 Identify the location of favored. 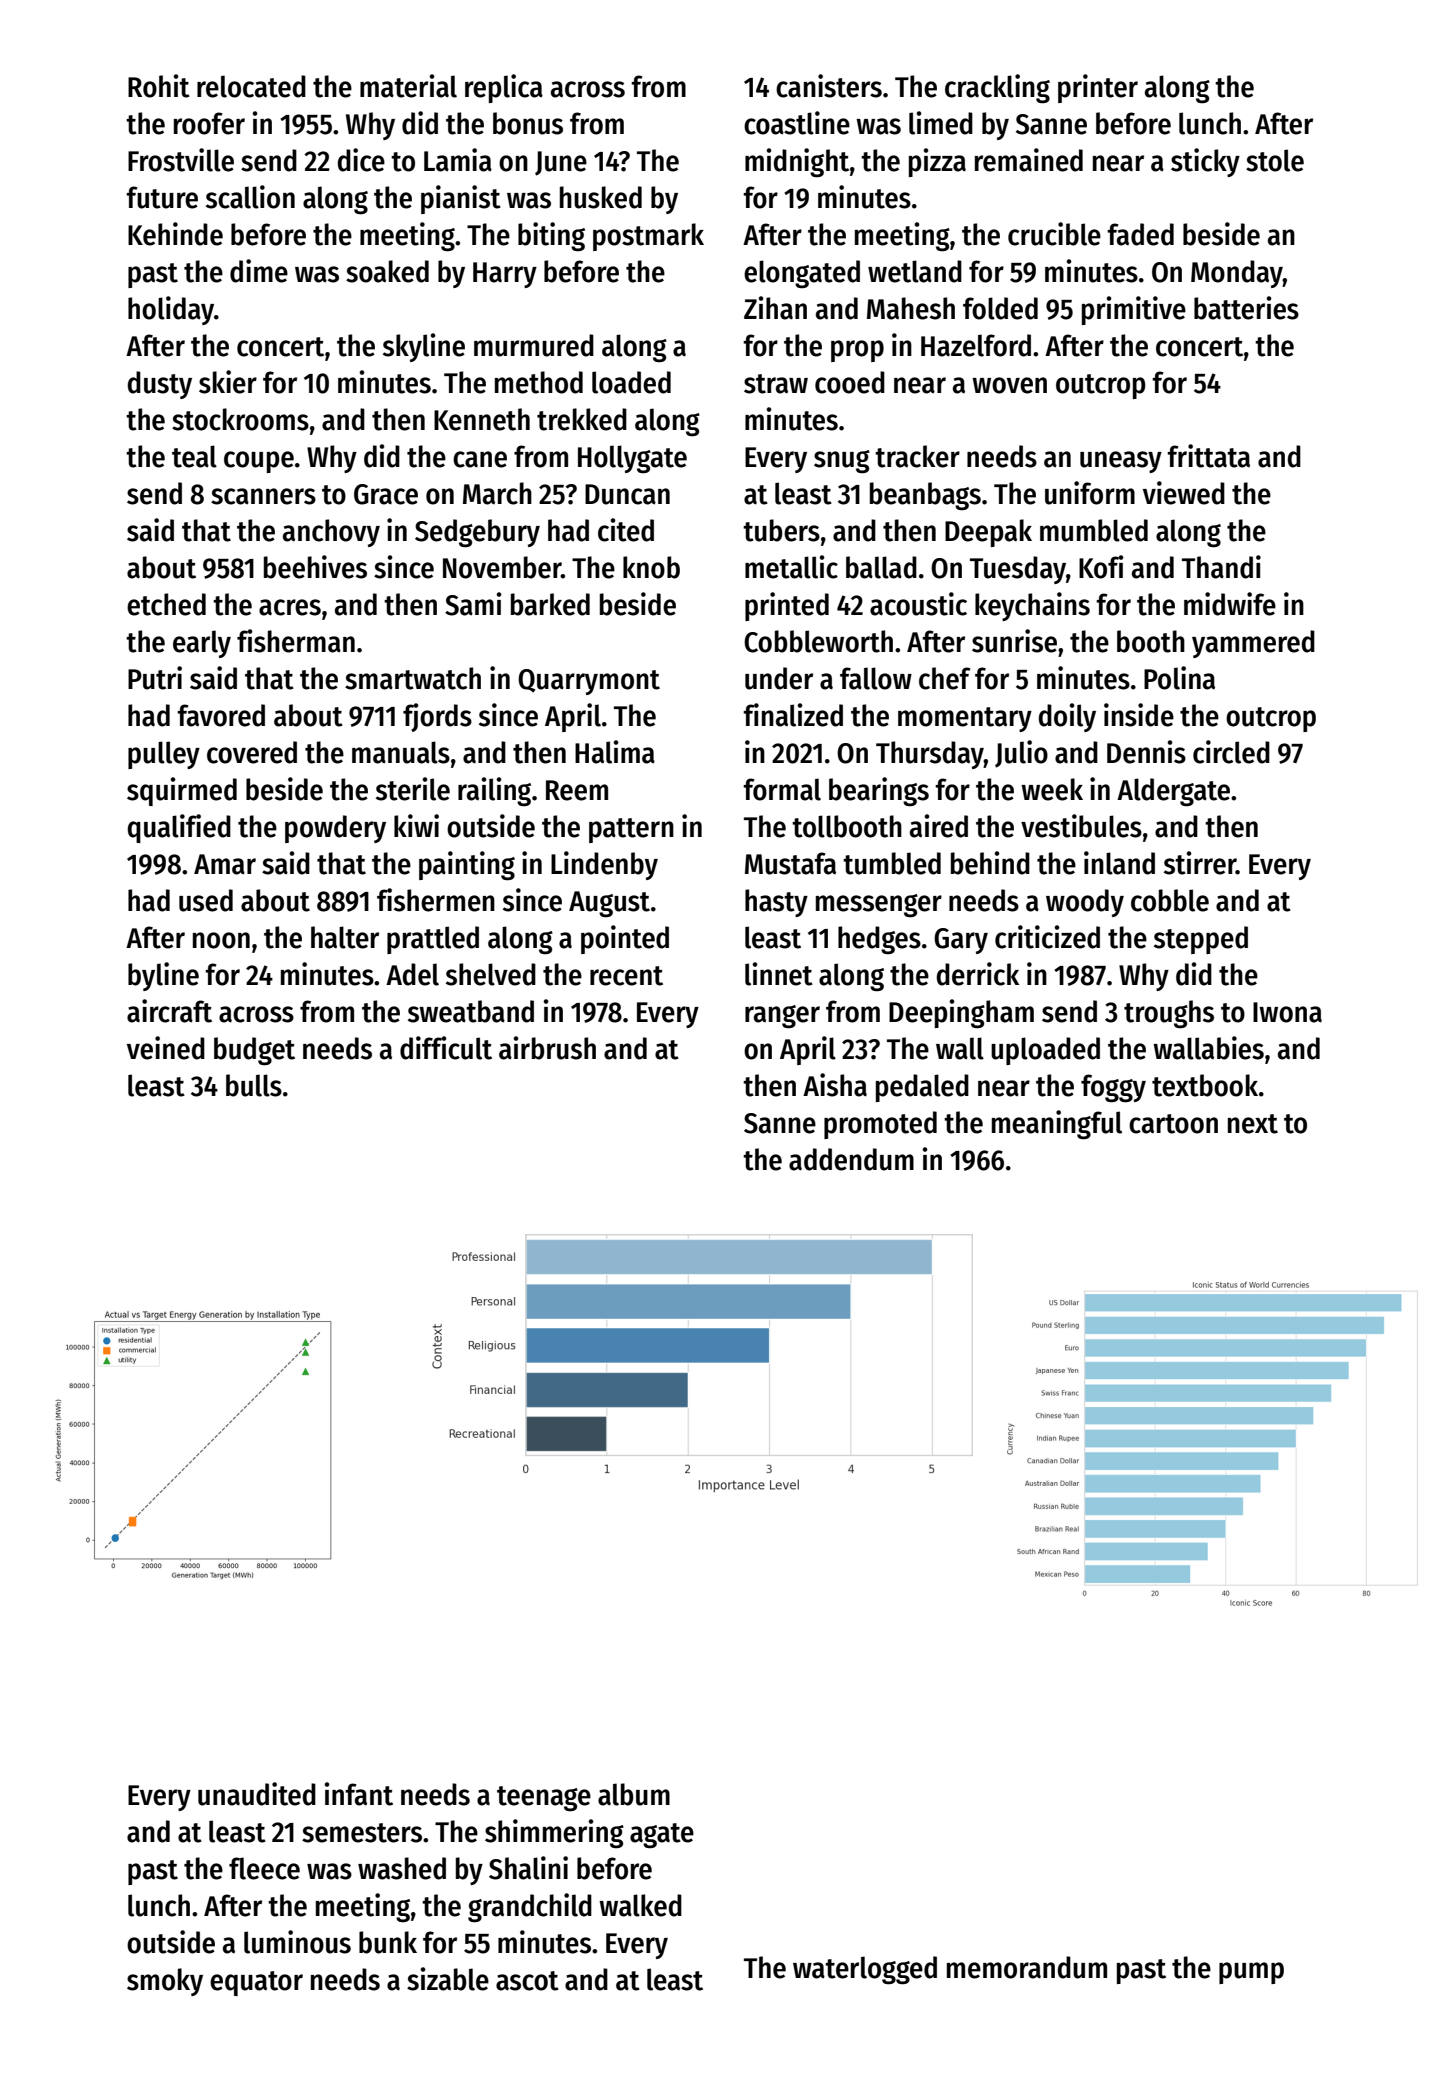
(221, 715).
